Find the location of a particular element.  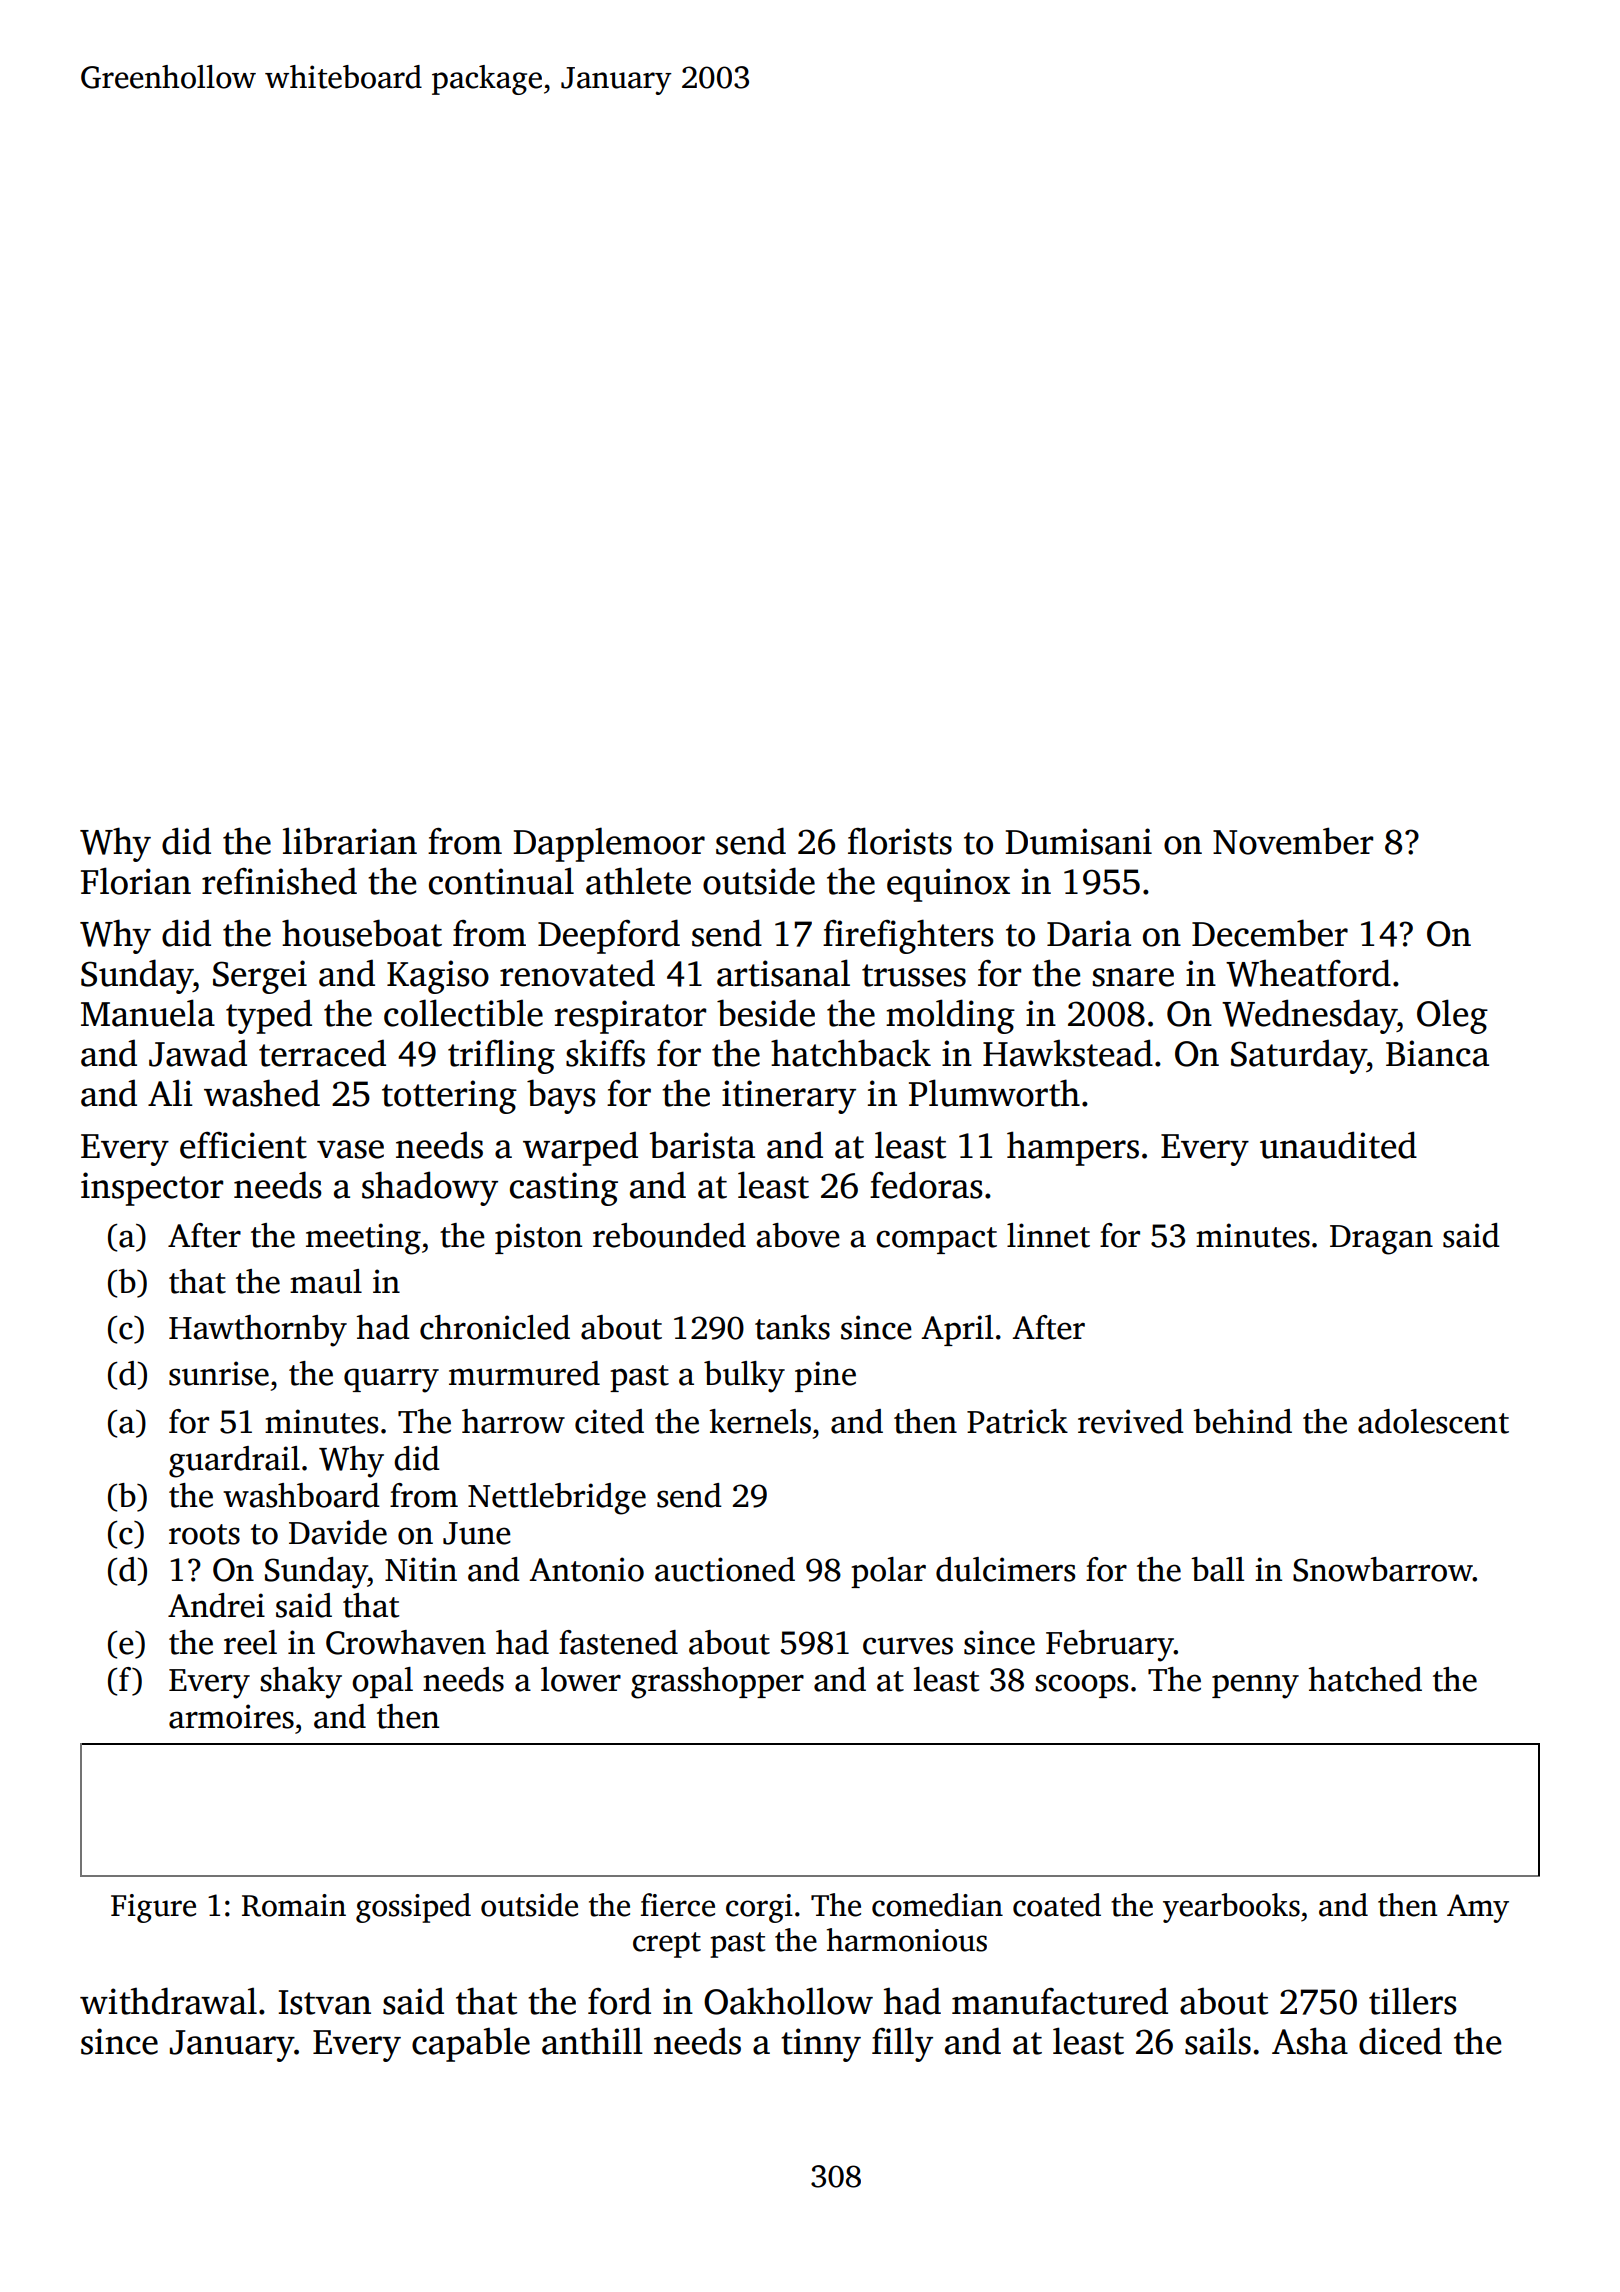

filly is located at coordinates (902, 2044).
